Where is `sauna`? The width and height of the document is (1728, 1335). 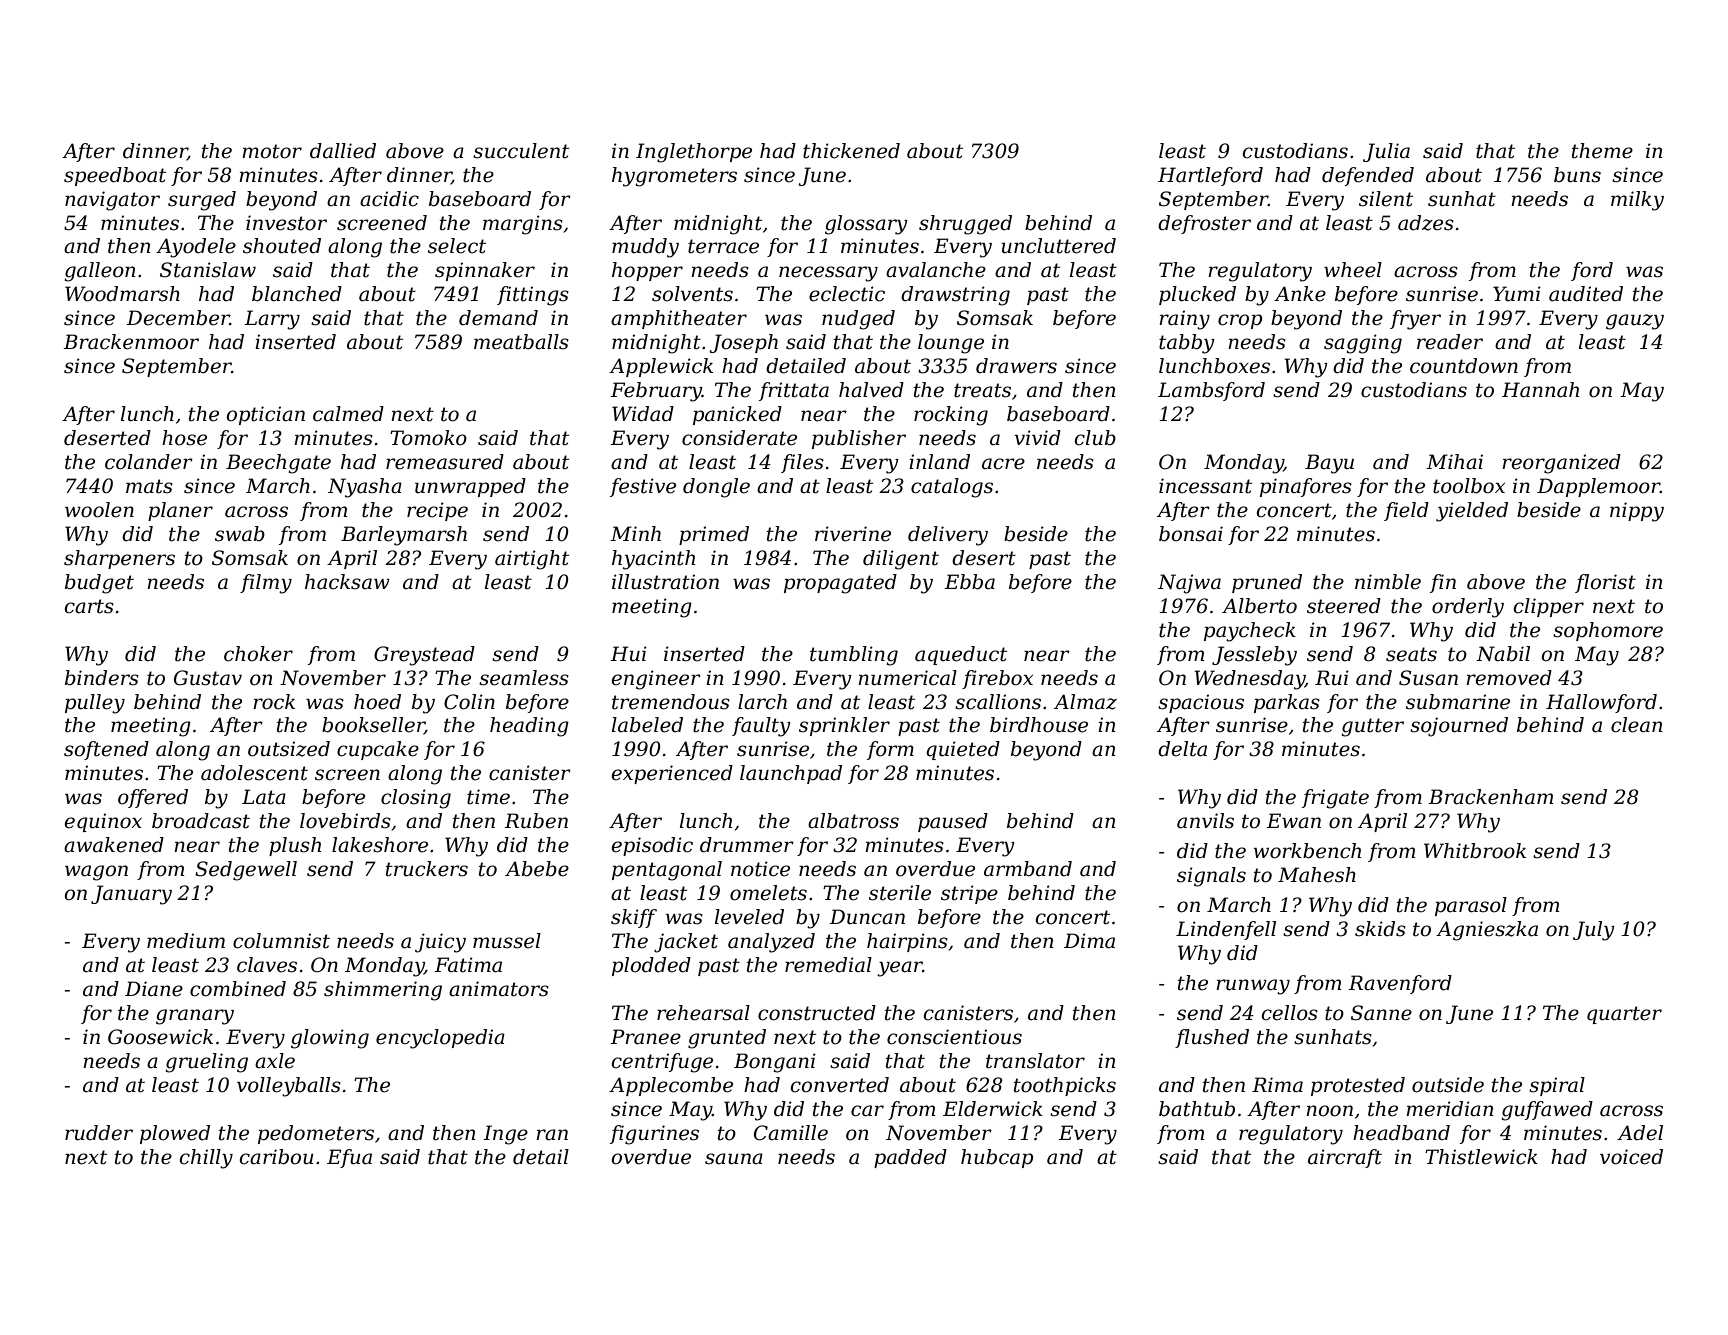
sauna is located at coordinates (734, 1159).
